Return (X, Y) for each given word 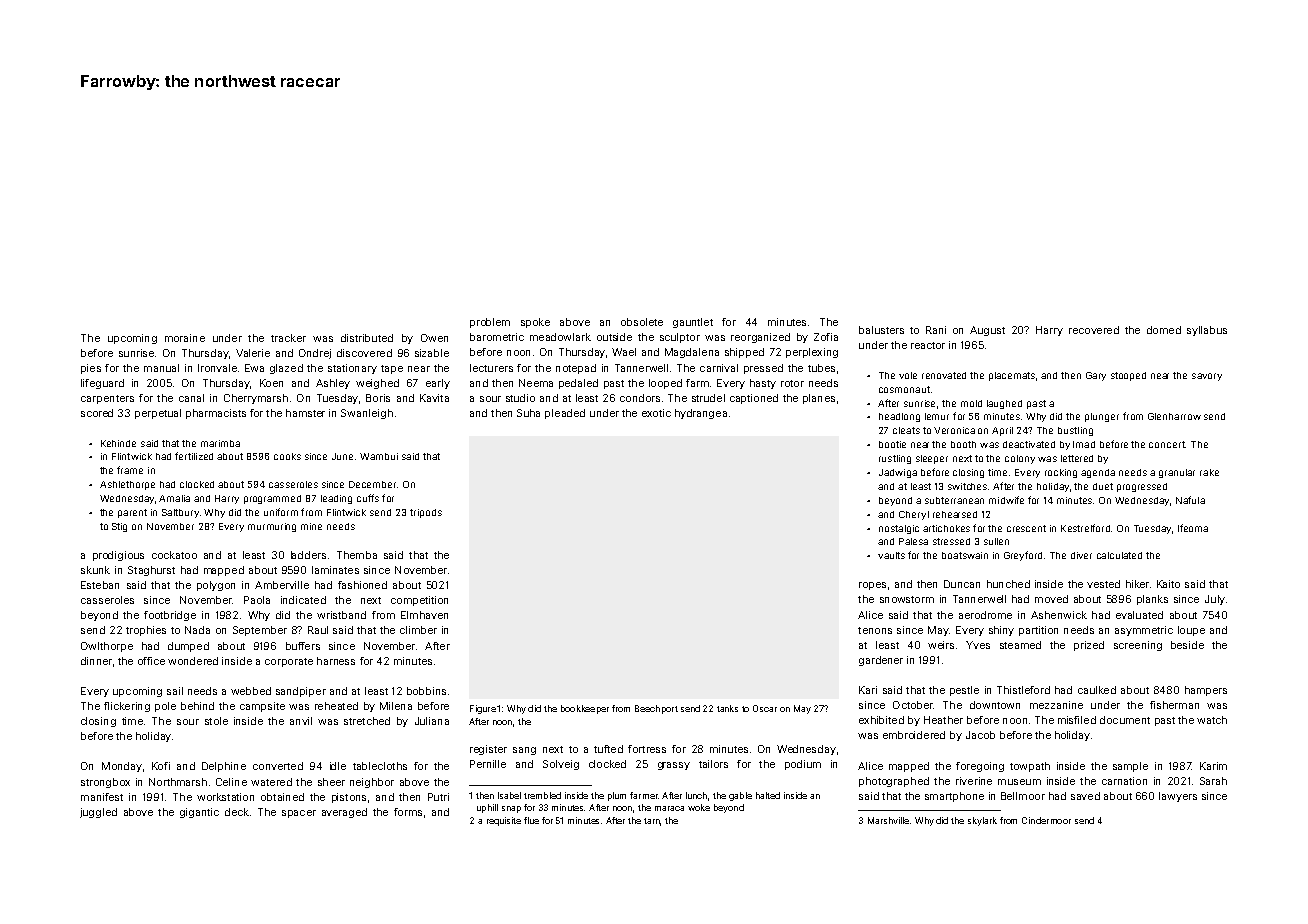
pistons (349, 798)
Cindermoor (1046, 820)
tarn (652, 821)
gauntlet (693, 323)
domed (1164, 330)
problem (490, 323)
